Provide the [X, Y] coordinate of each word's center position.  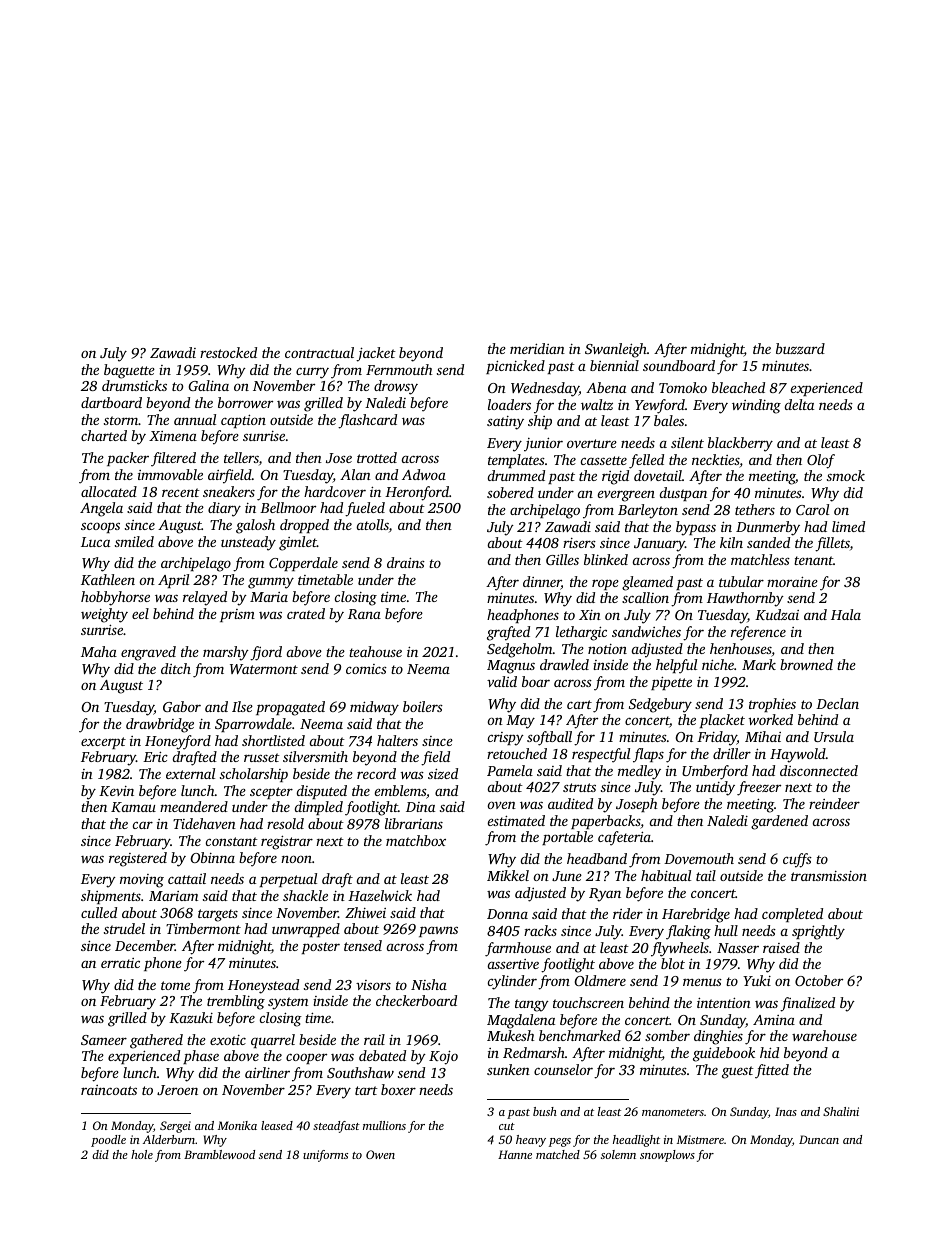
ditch [176, 668]
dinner [542, 583]
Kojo [443, 1057]
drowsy [396, 387]
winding [756, 406]
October [819, 980]
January [659, 545]
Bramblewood [219, 1154]
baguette [129, 371]
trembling [236, 1002]
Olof [821, 461]
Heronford [417, 493]
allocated [109, 491]
